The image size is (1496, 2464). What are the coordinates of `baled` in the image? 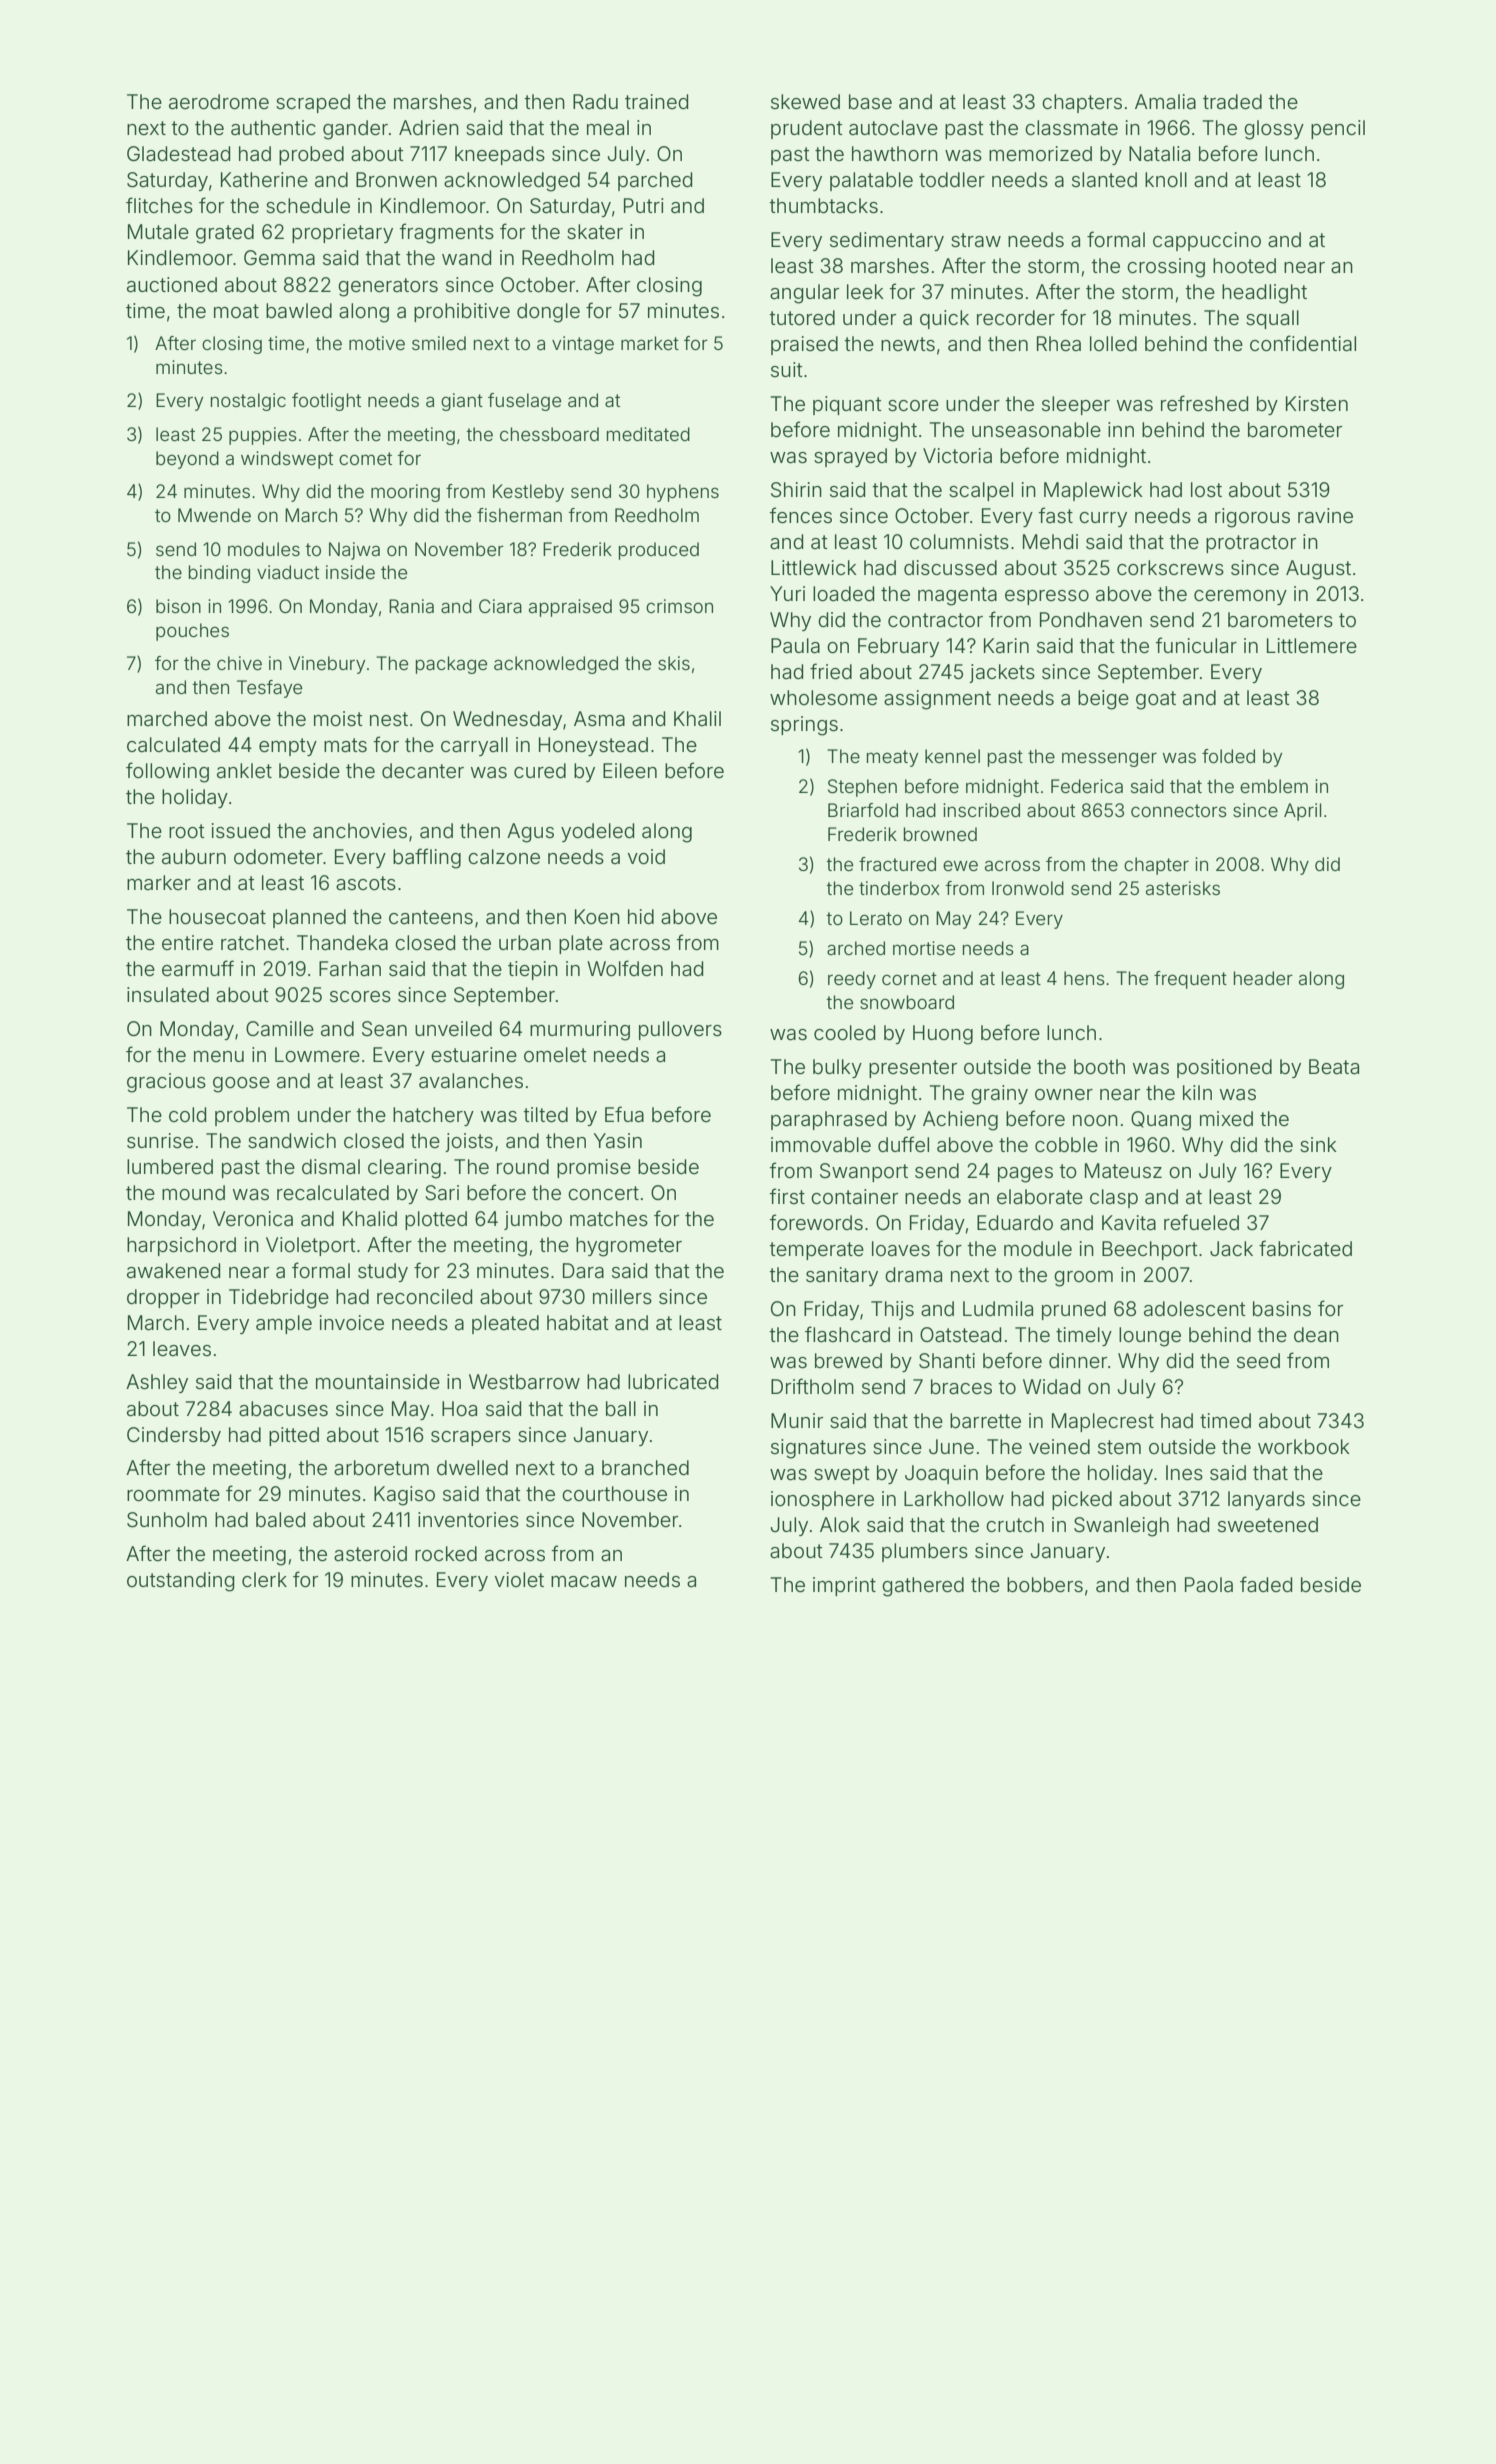 It's located at (280, 1519).
